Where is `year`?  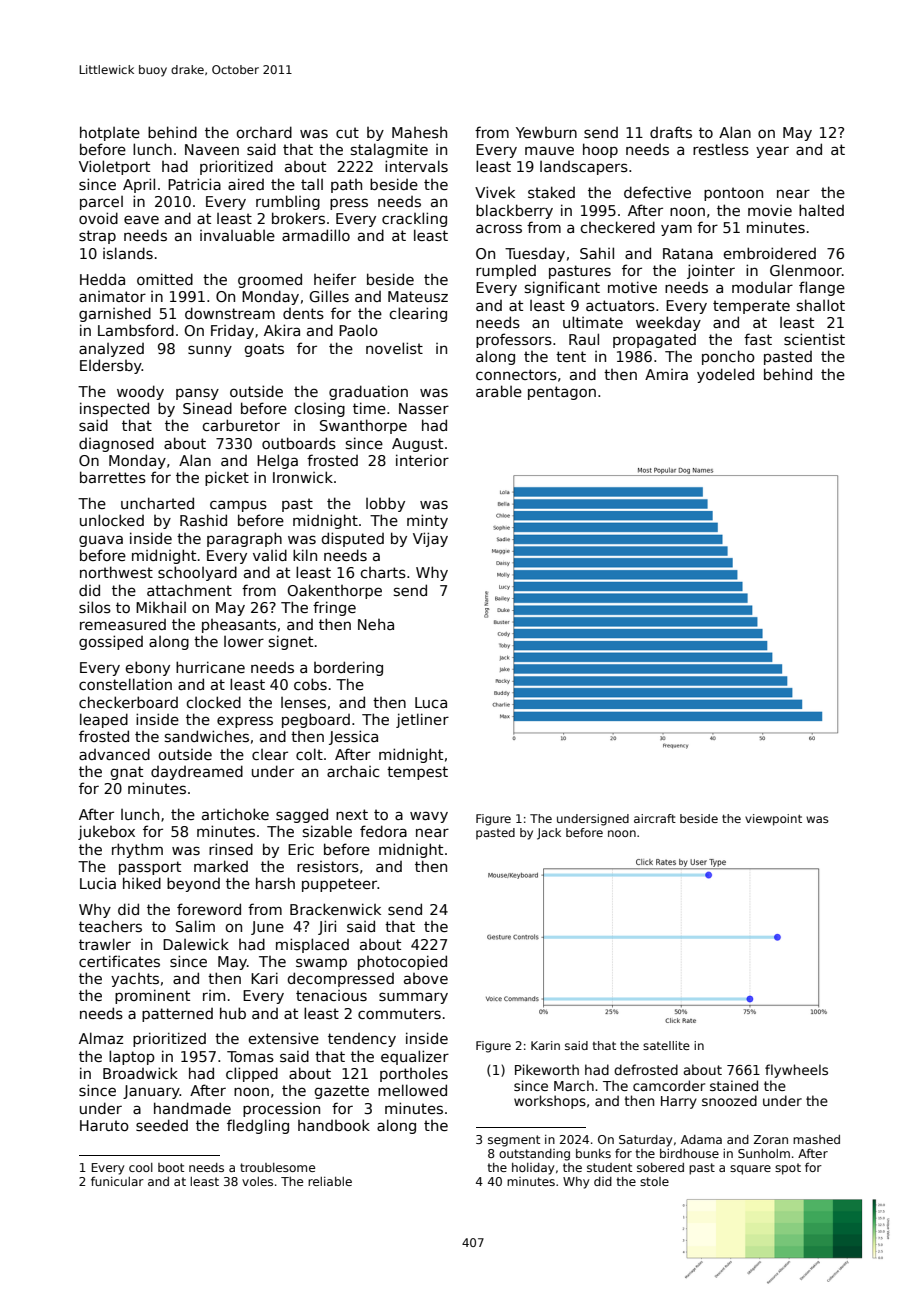
year is located at coordinates (772, 152).
